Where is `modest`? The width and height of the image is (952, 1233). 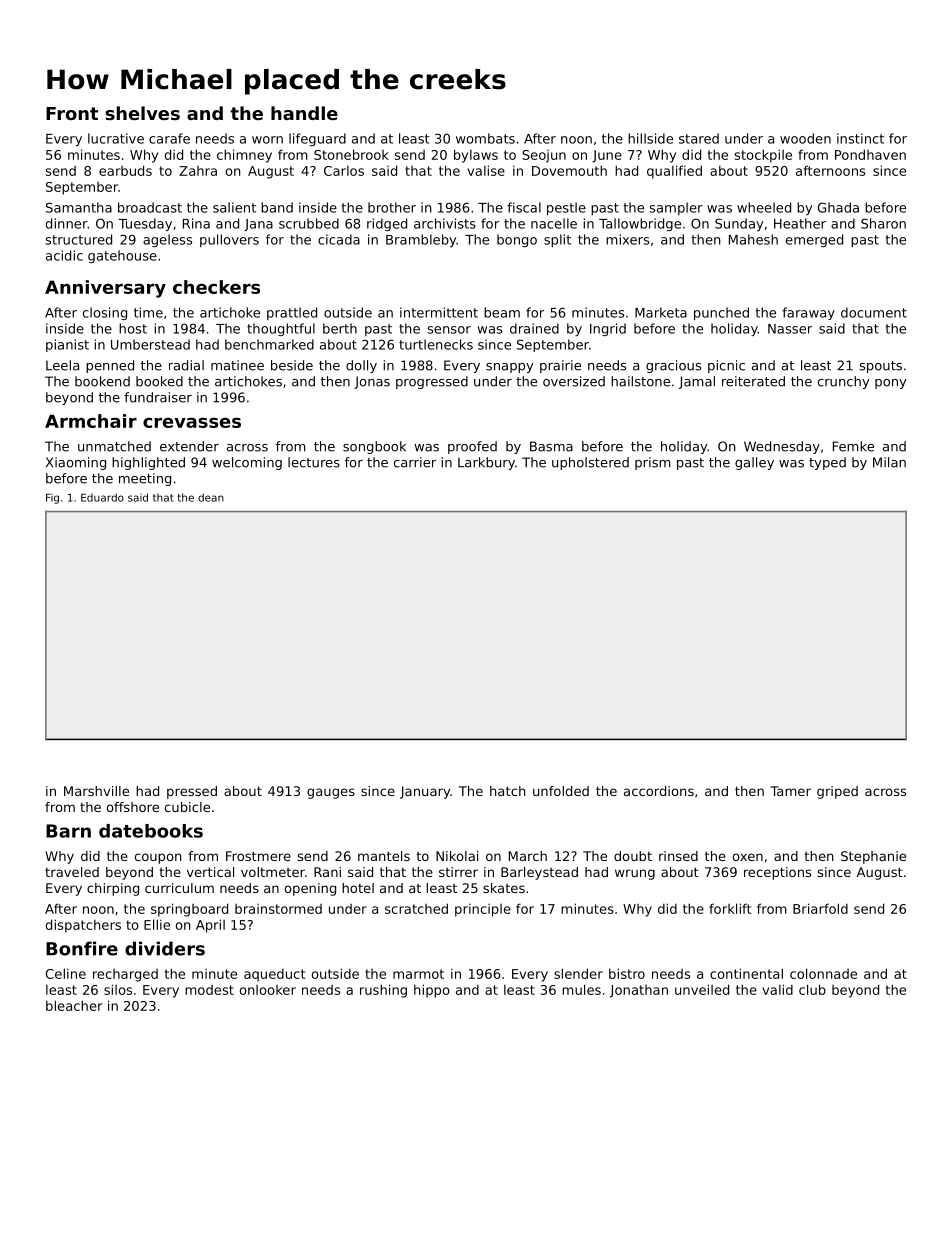 modest is located at coordinates (209, 990).
